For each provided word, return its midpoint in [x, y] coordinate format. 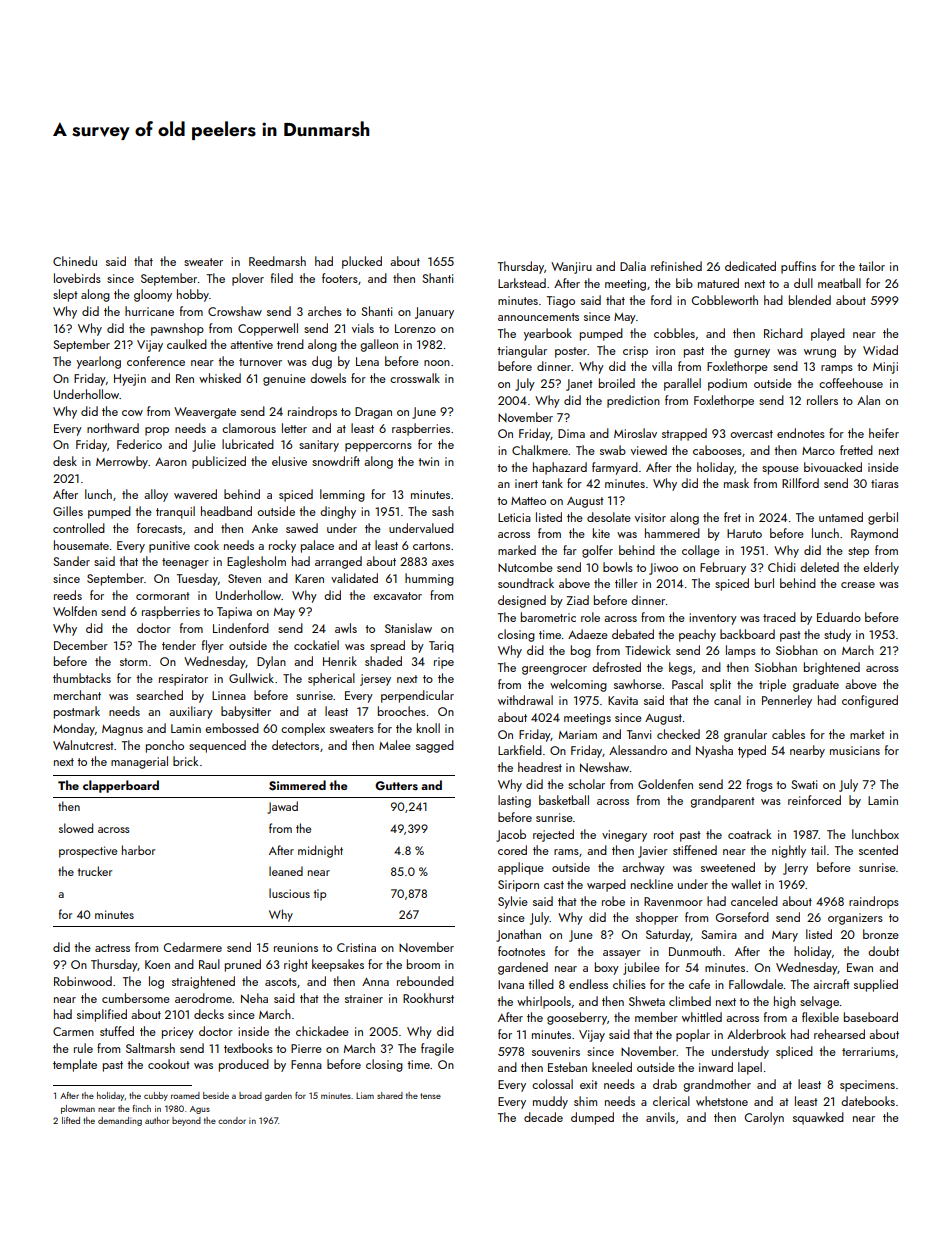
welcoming [578, 685]
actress [112, 948]
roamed [185, 1095]
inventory [713, 619]
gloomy [153, 295]
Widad [880, 350]
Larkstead [522, 283]
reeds [68, 595]
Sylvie [513, 902]
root [664, 835]
